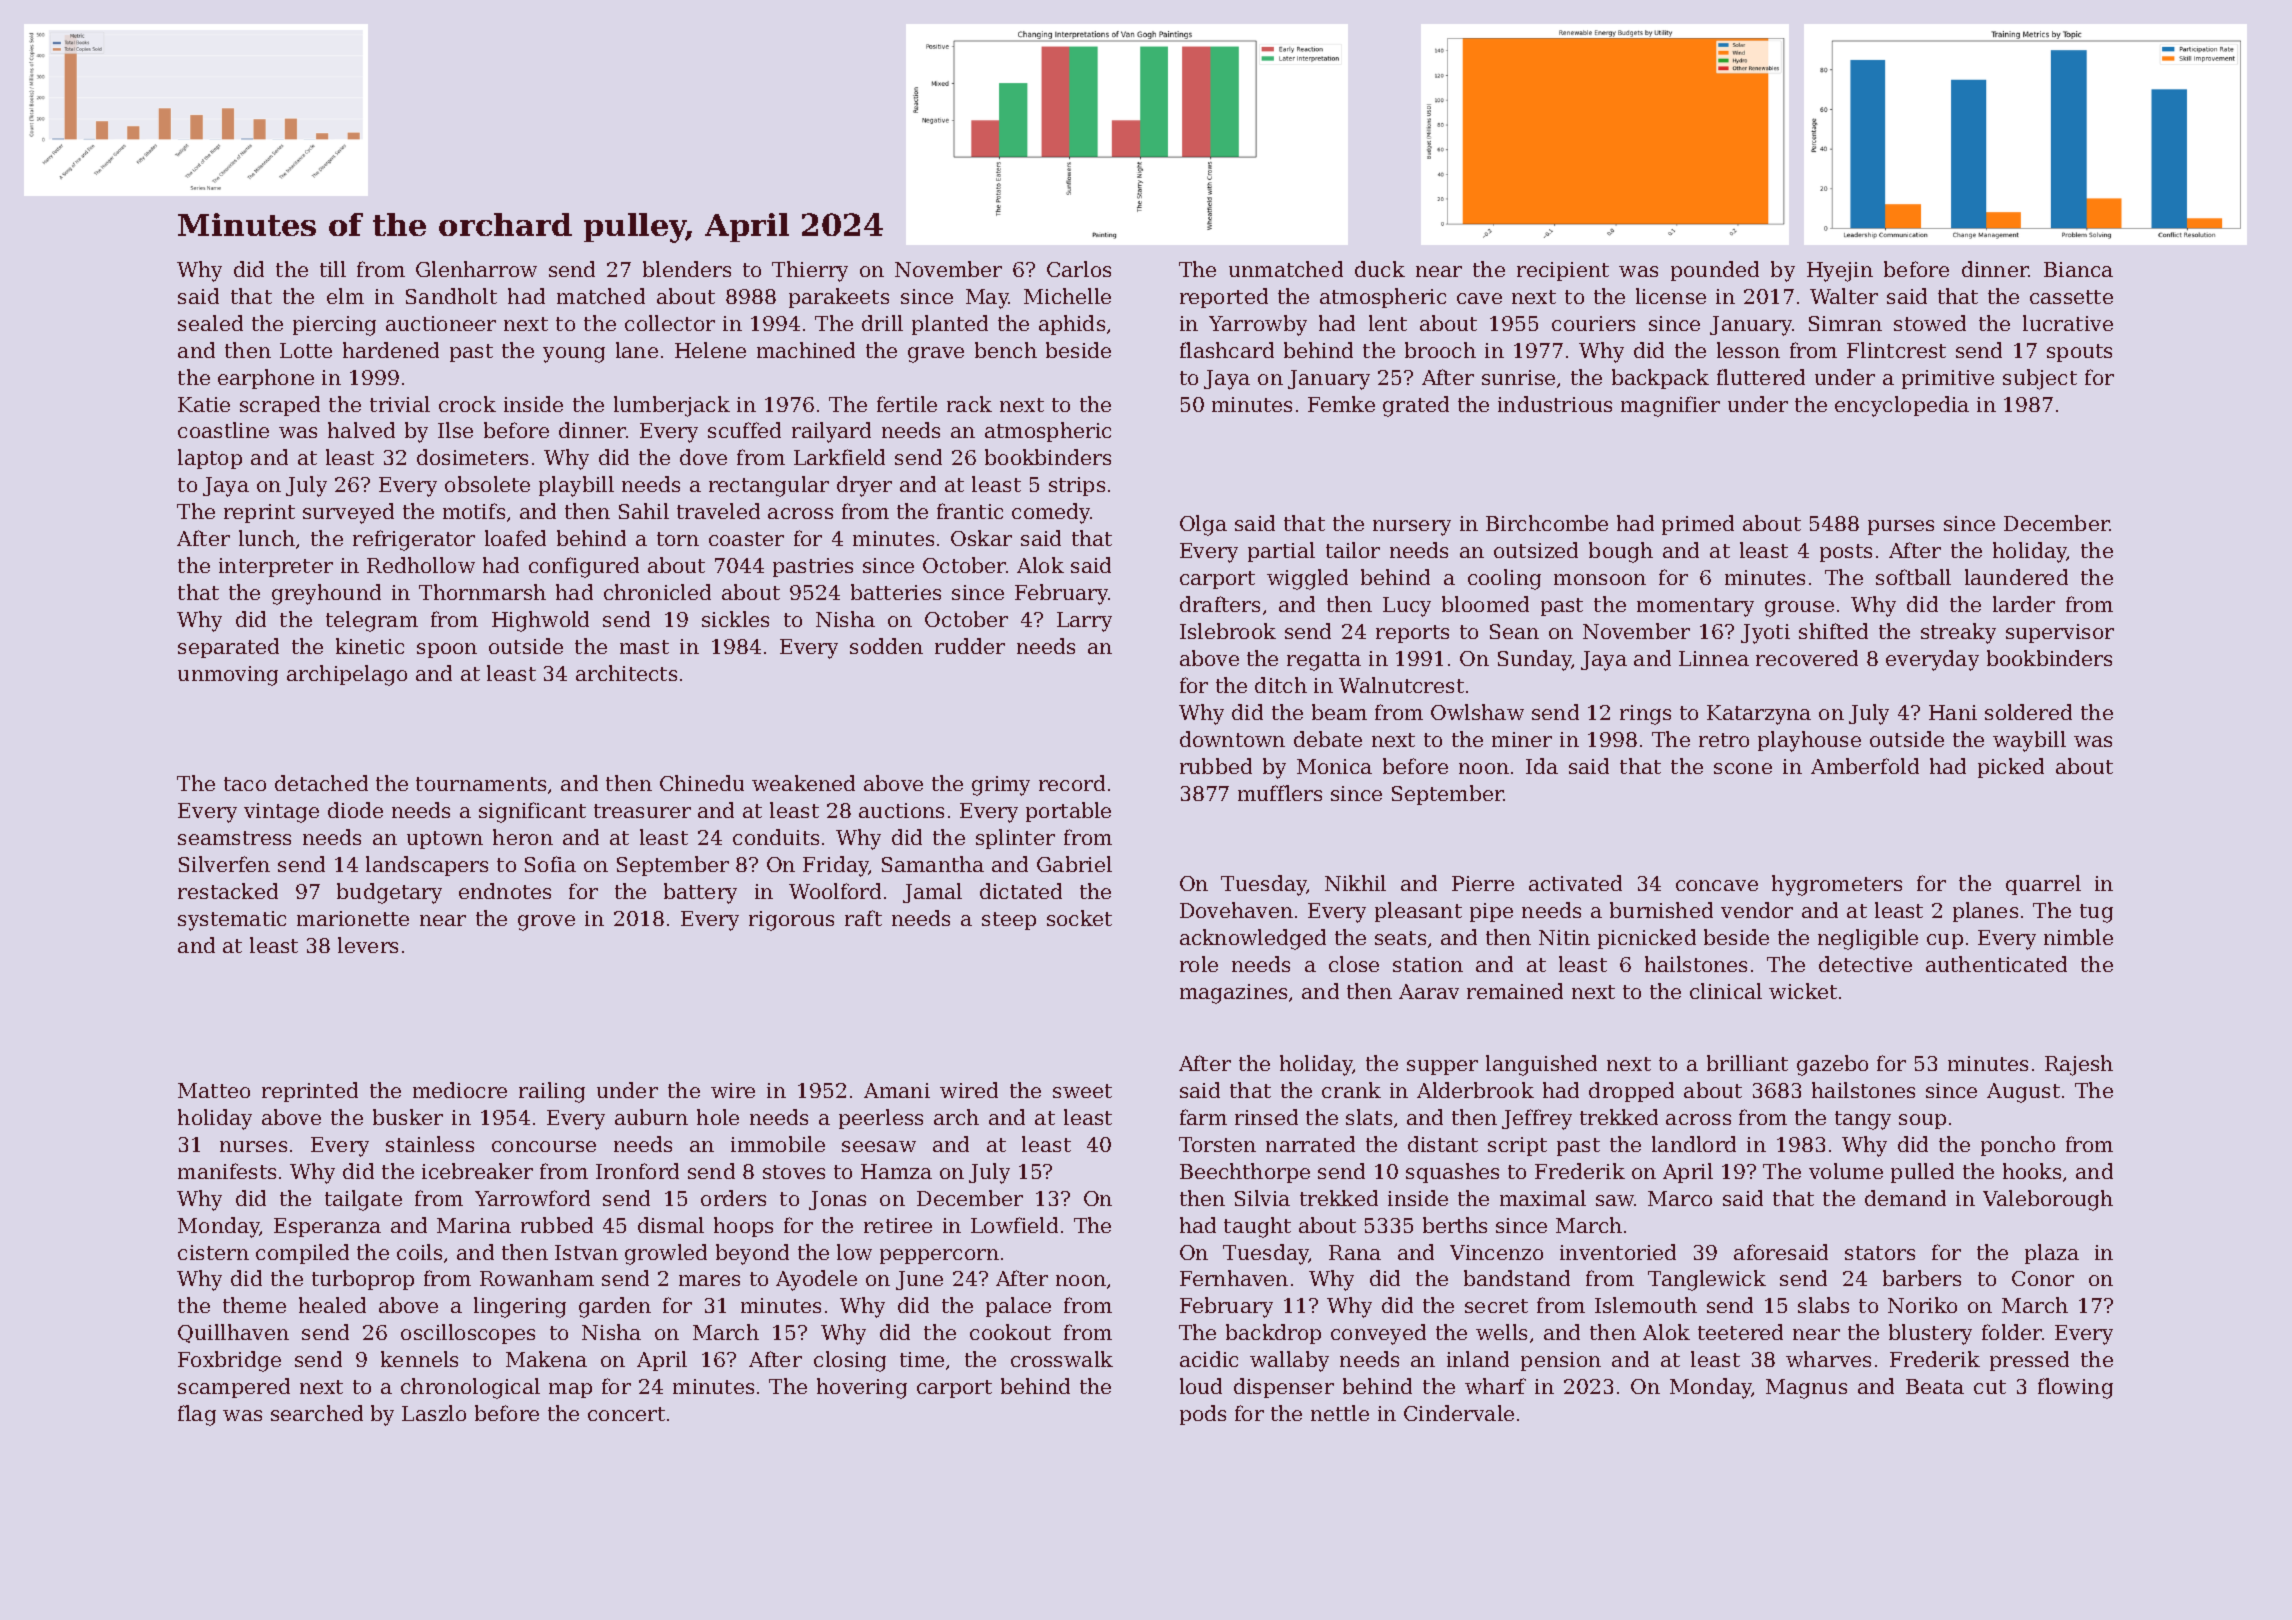 The width and height of the screenshot is (2292, 1620). What do you see at coordinates (1082, 1091) in the screenshot?
I see `sweet` at bounding box center [1082, 1091].
